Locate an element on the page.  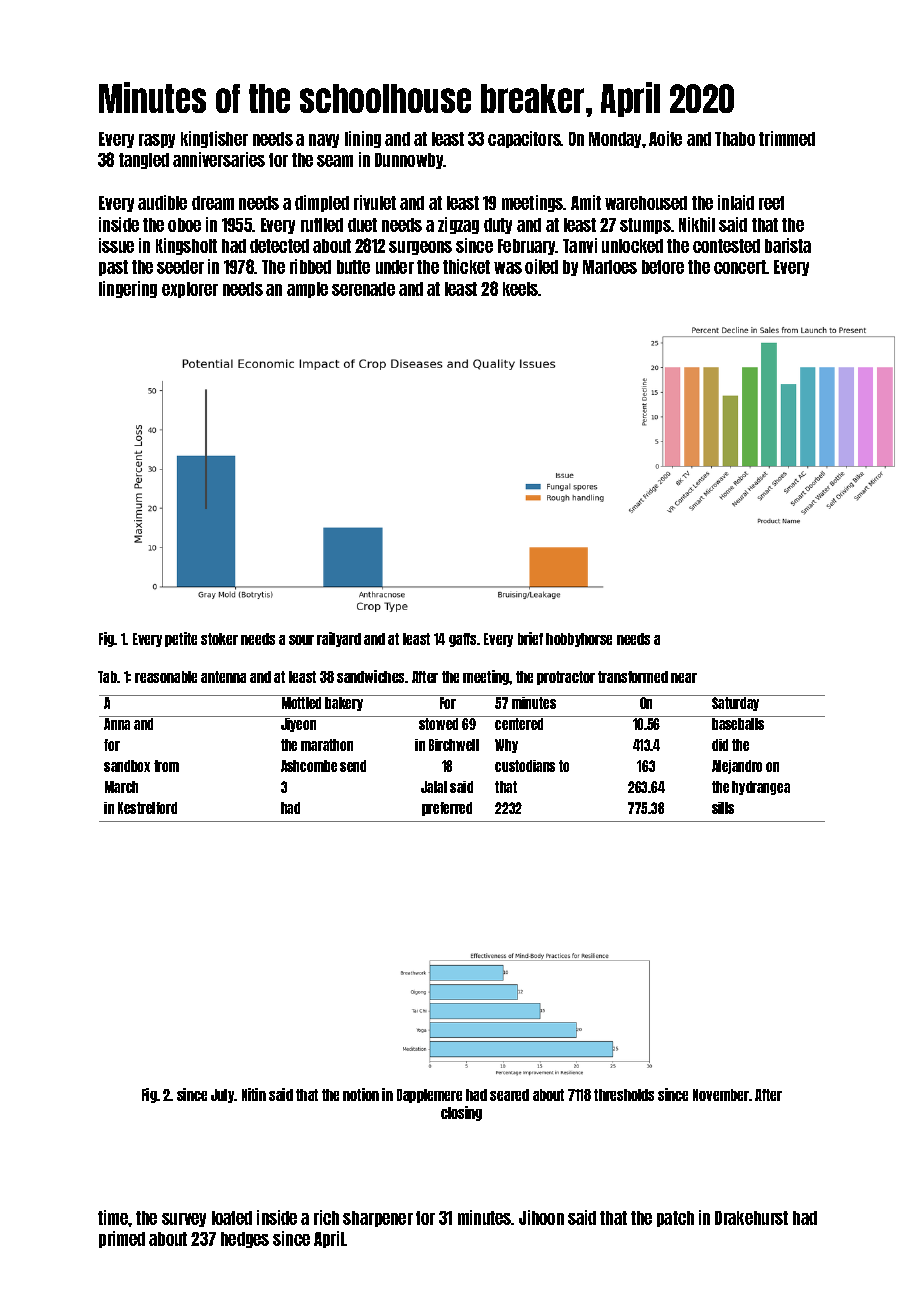
railyard is located at coordinates (339, 639).
